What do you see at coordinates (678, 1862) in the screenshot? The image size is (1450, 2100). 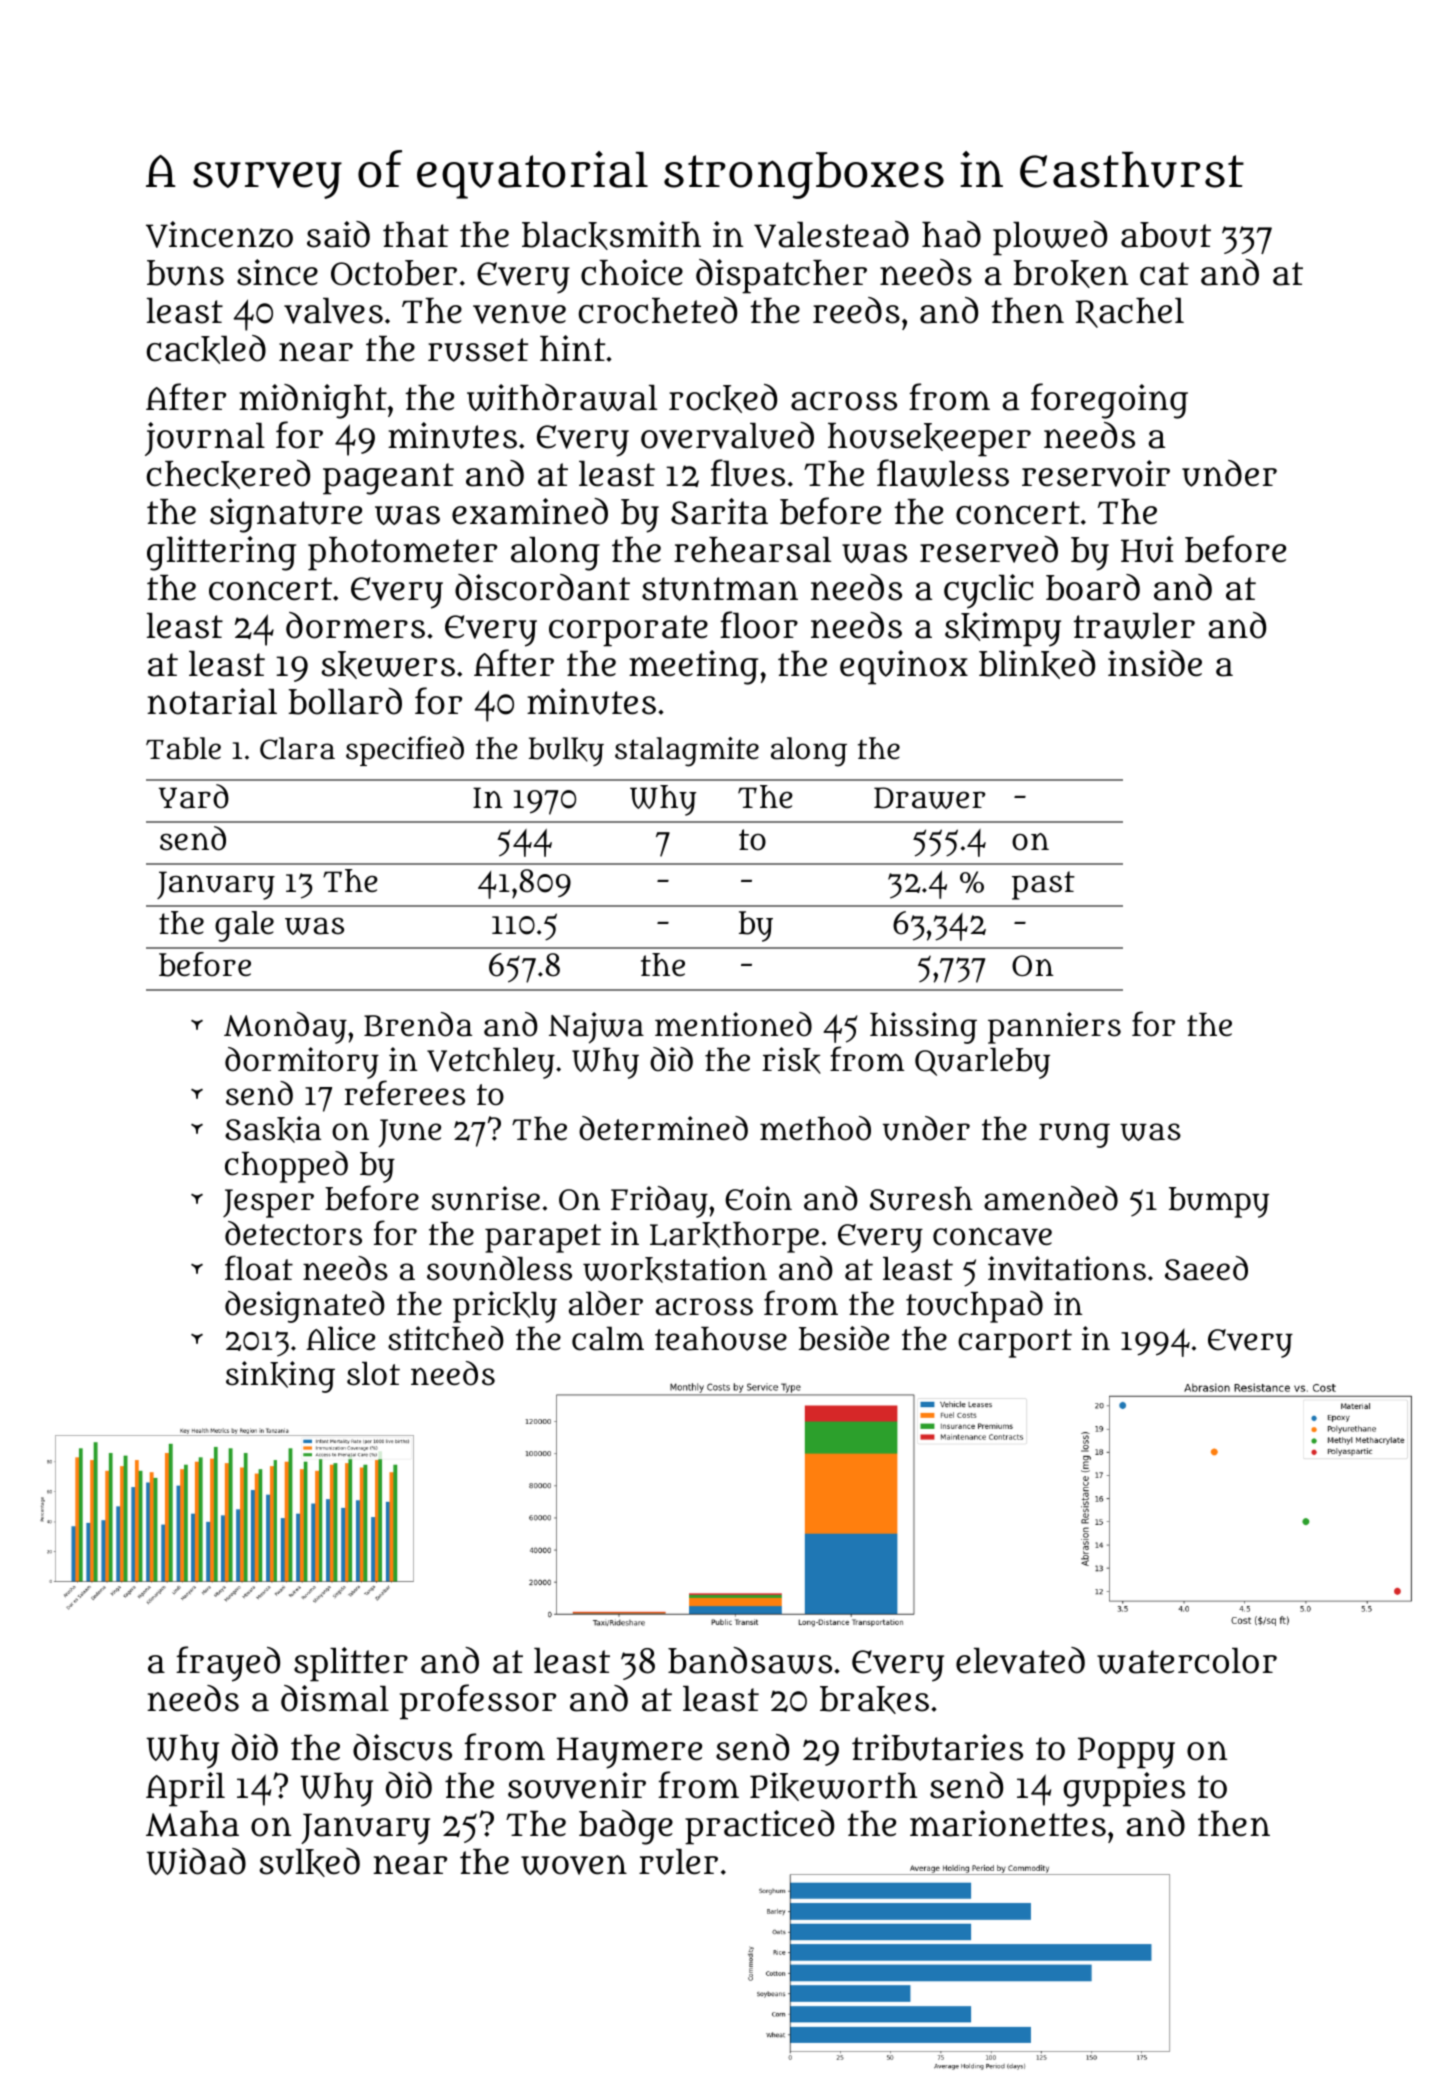 I see `ruler` at bounding box center [678, 1862].
